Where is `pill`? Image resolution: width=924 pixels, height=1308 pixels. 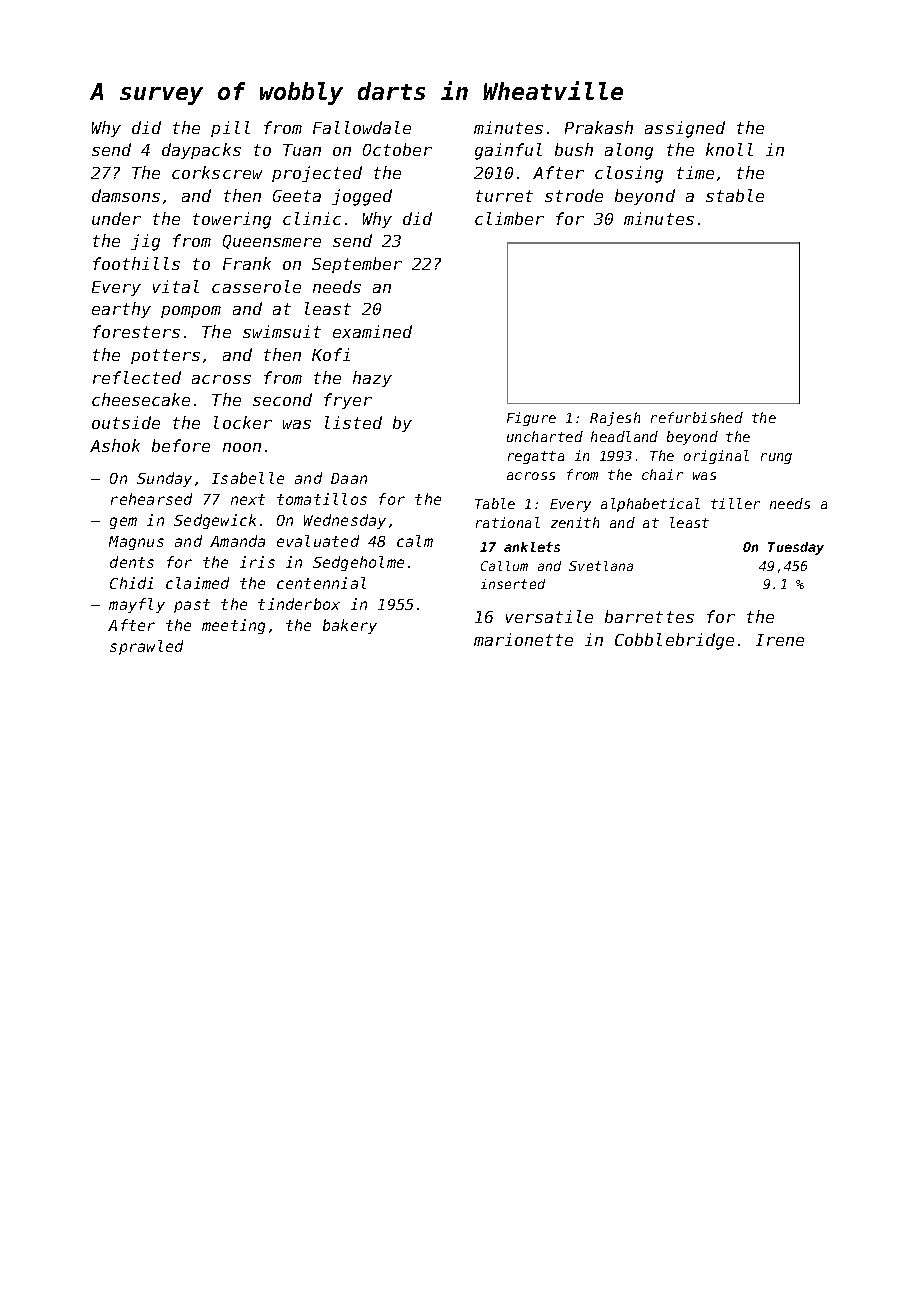 pill is located at coordinates (230, 129).
